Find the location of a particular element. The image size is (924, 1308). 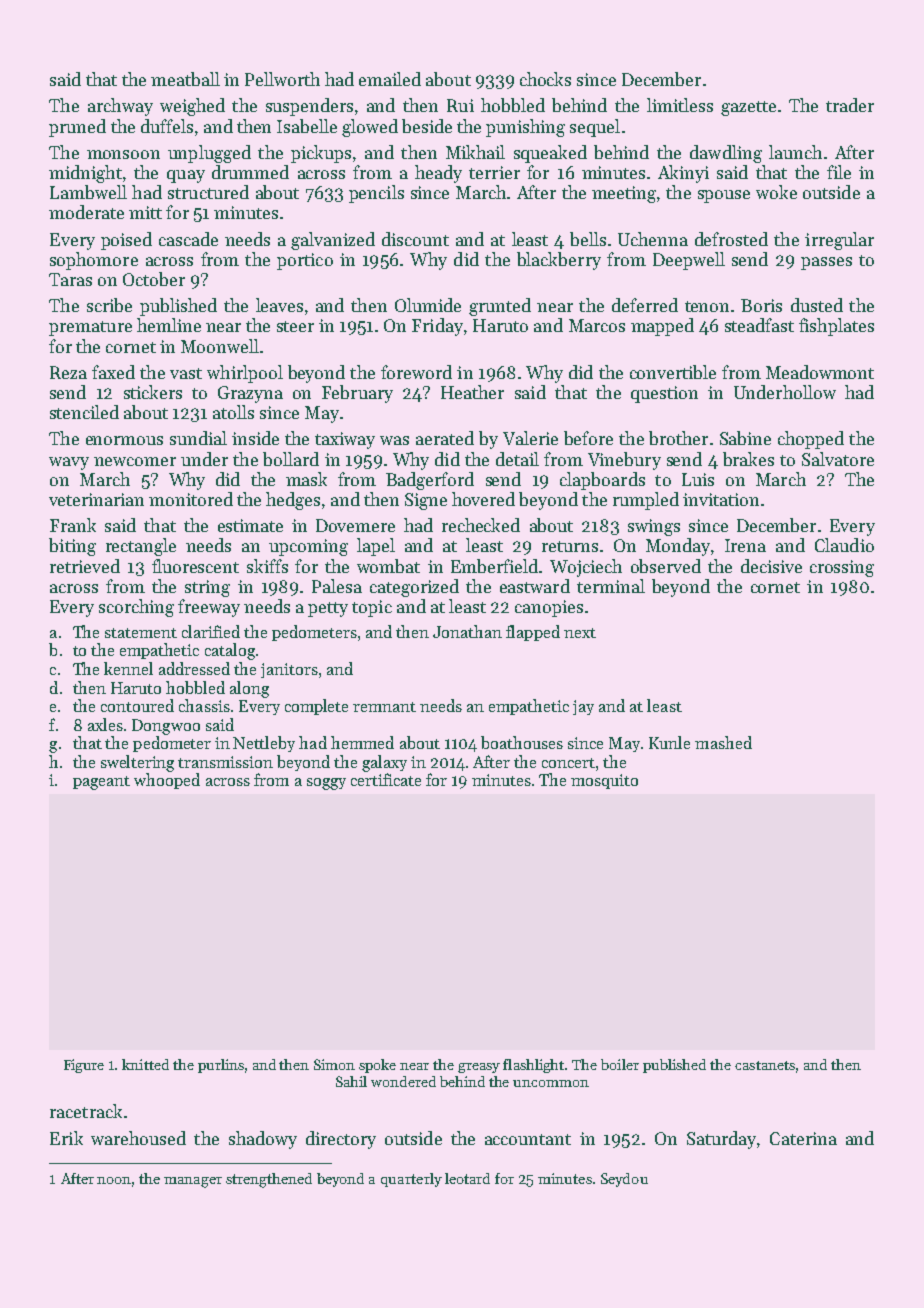

certificate is located at coordinates (386, 779).
